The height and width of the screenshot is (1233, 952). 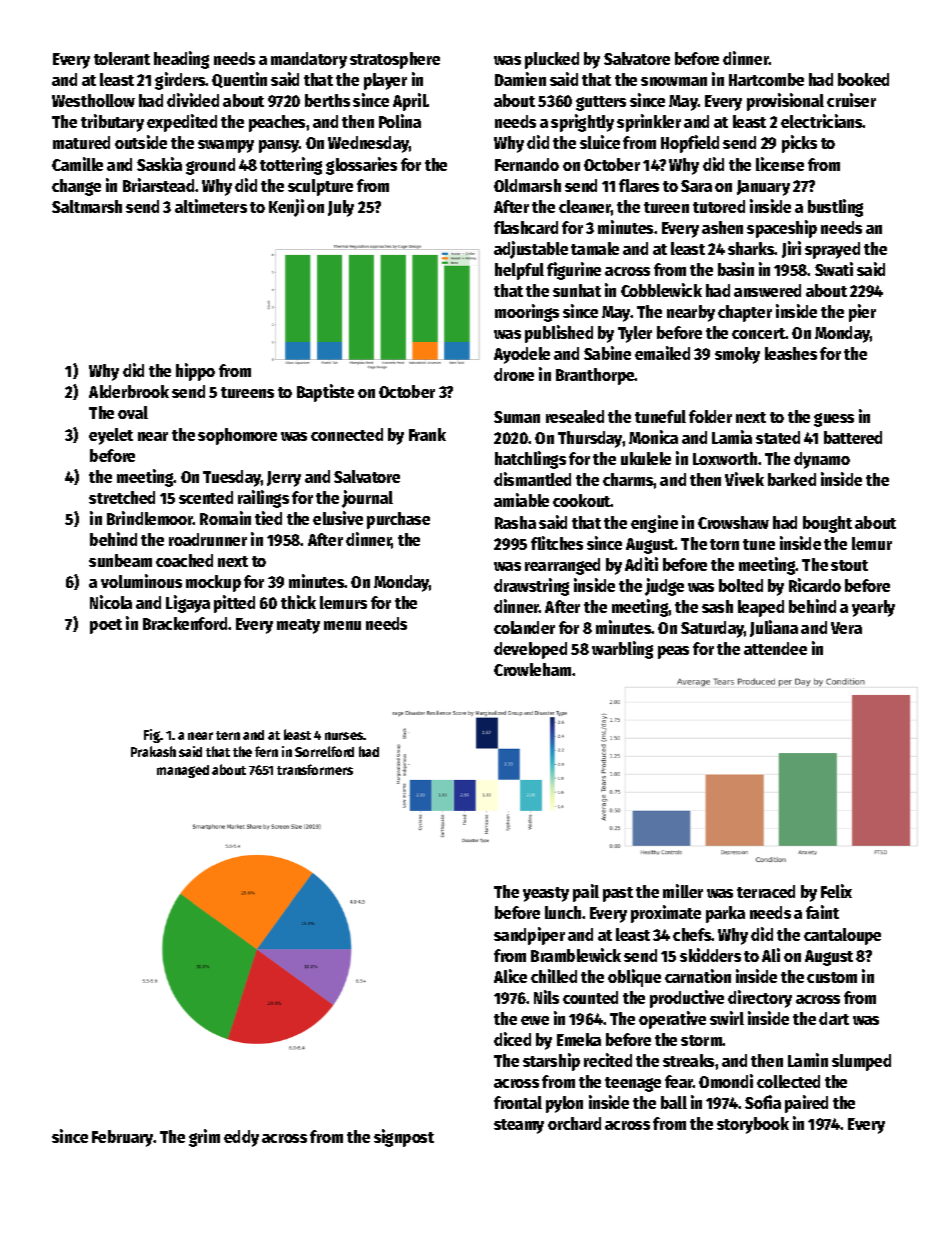 What do you see at coordinates (315, 769) in the screenshot?
I see `transformers` at bounding box center [315, 769].
